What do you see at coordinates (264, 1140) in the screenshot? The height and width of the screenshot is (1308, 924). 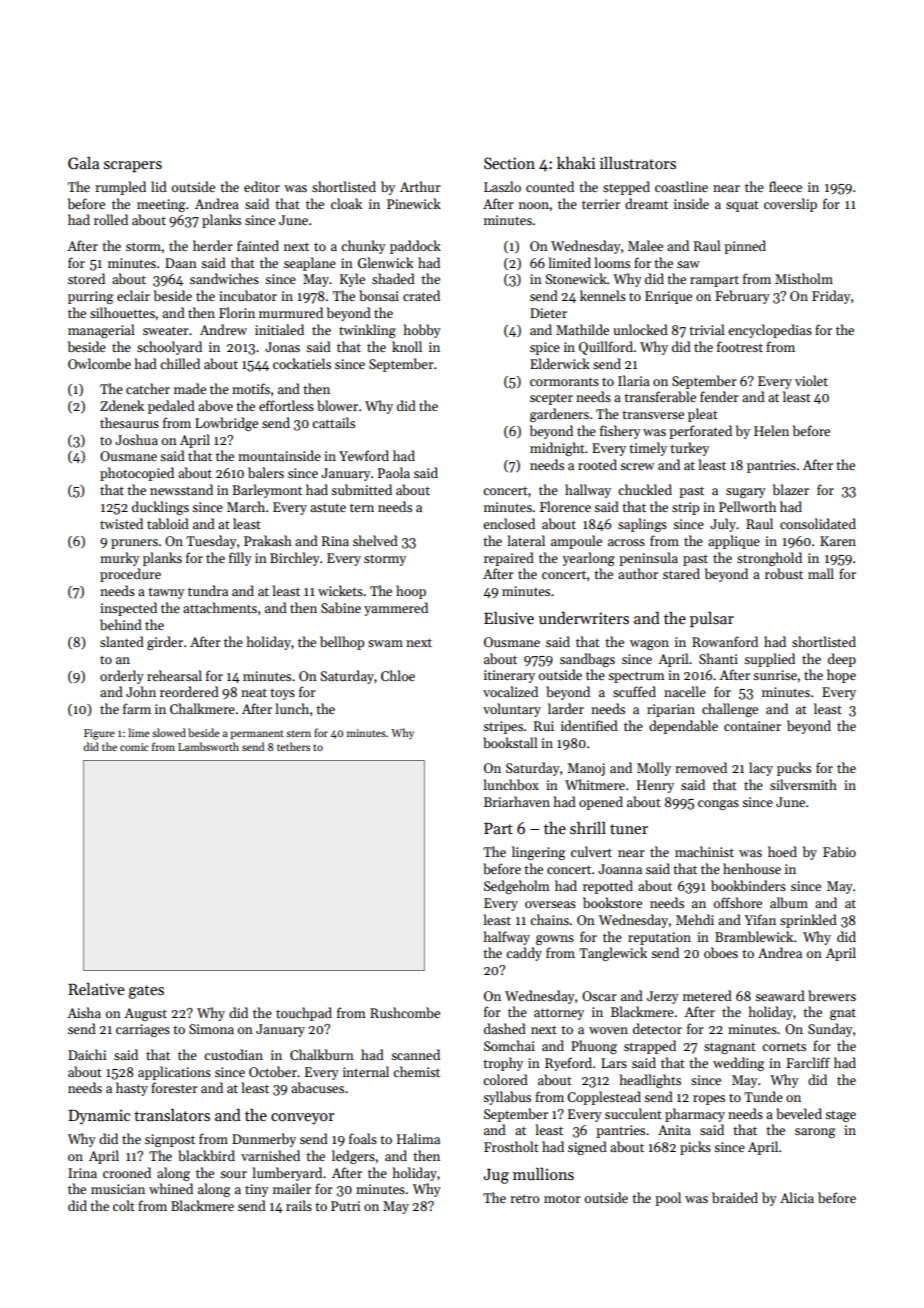 I see `Dunmerby` at bounding box center [264, 1140].
